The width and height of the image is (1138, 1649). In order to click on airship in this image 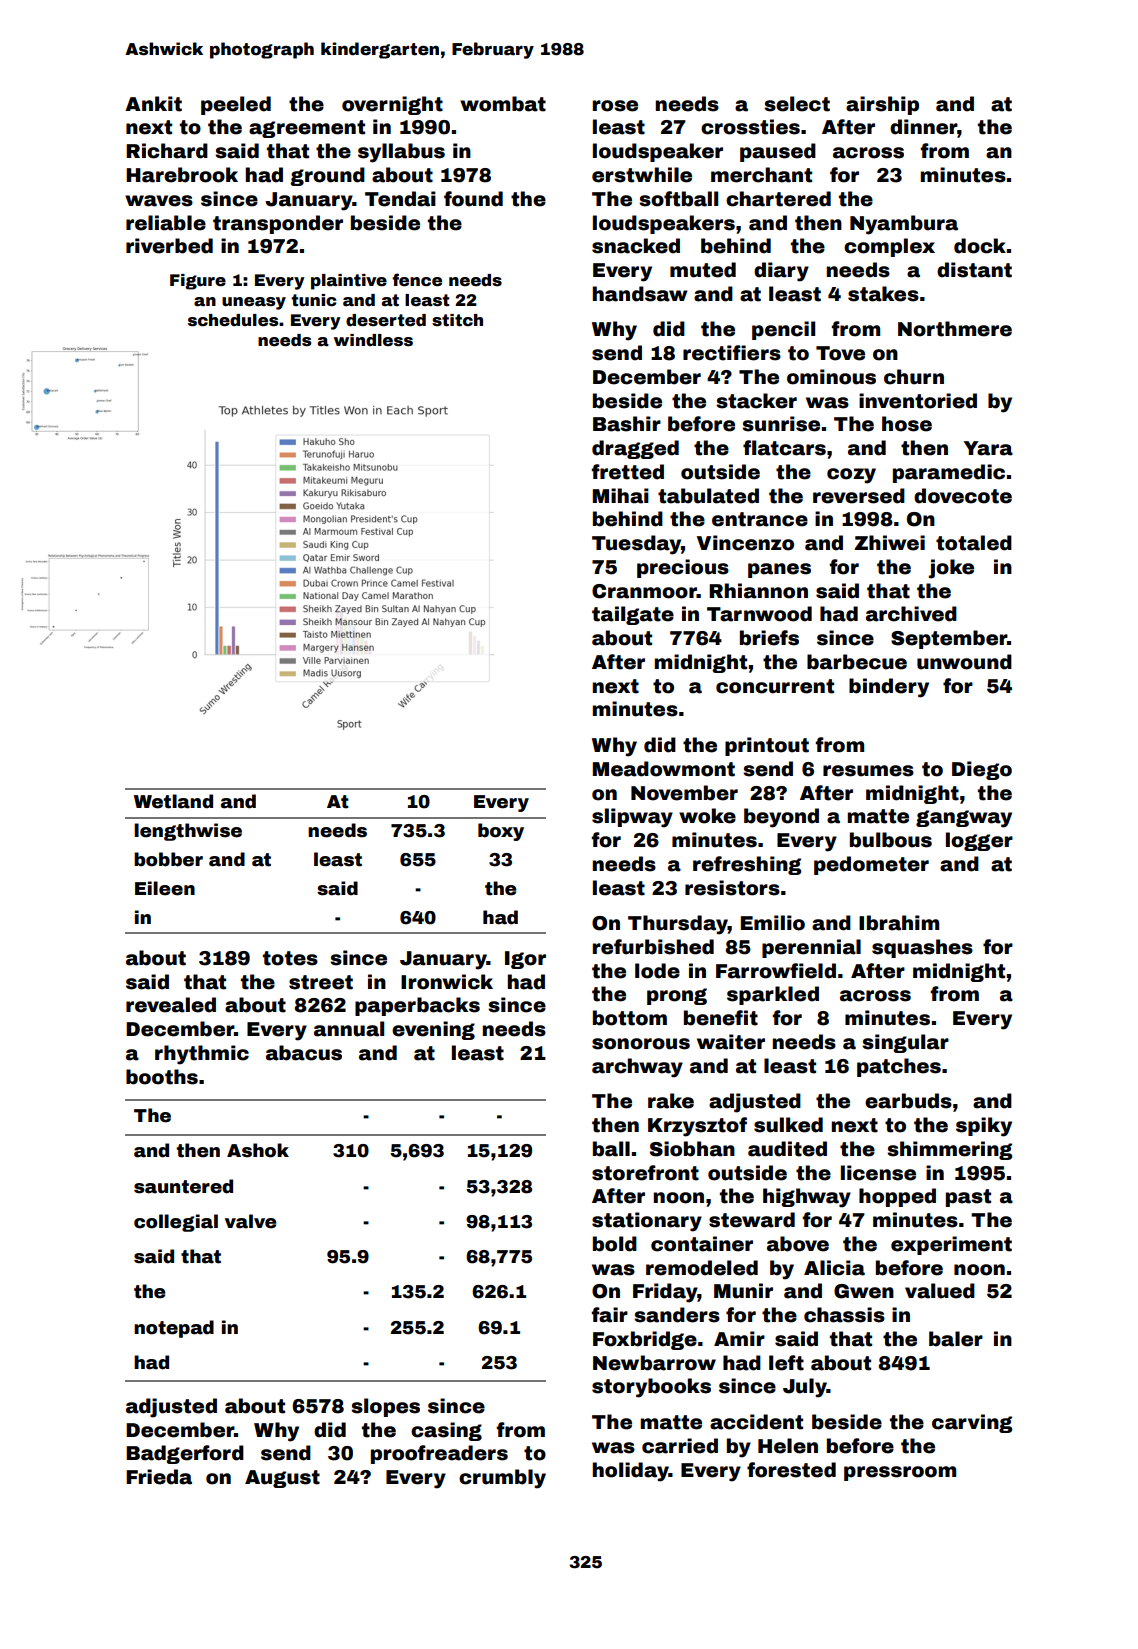, I will do `click(882, 105)`.
